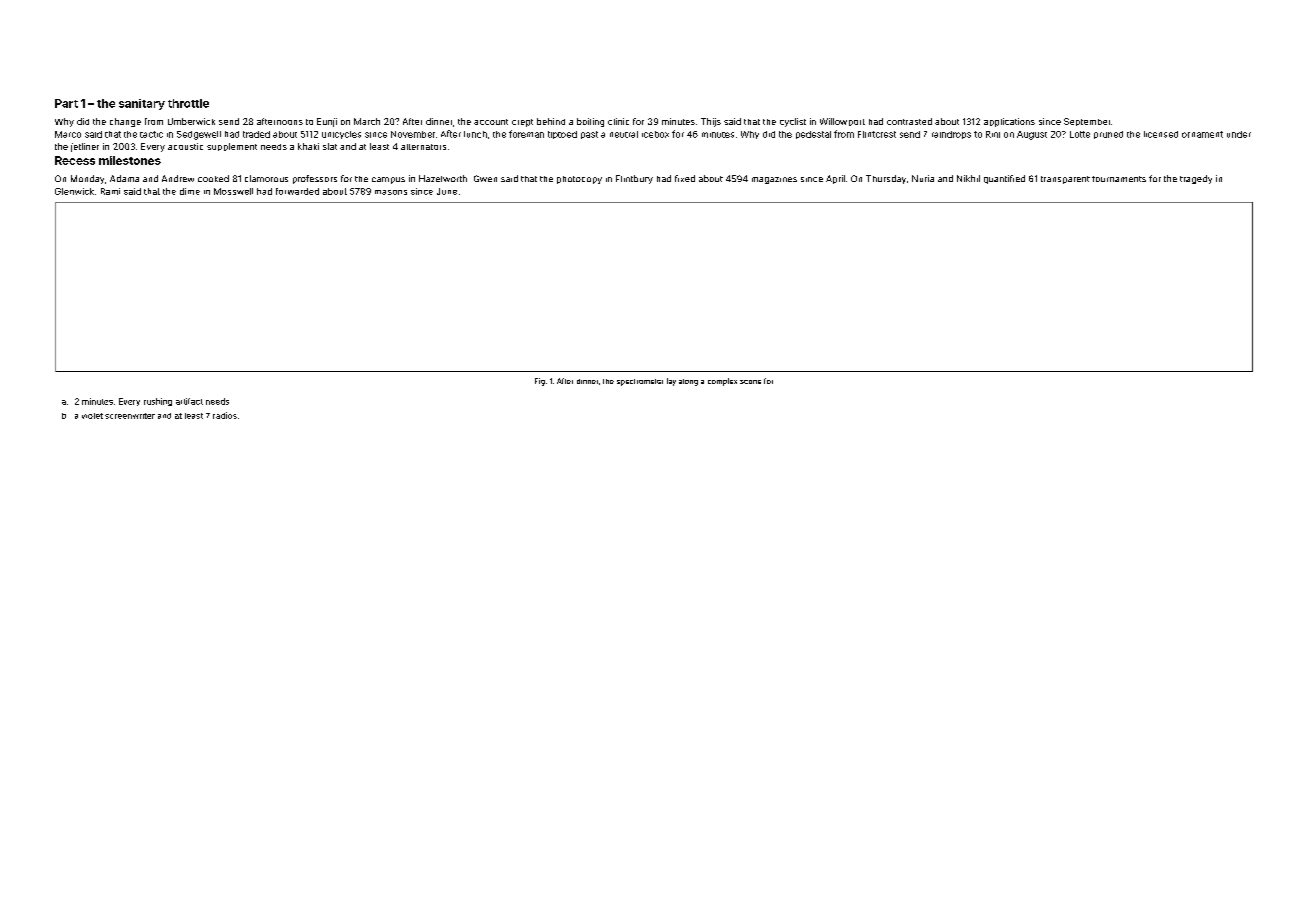 This page has height=924, width=1308. I want to click on tragedy, so click(1196, 179).
